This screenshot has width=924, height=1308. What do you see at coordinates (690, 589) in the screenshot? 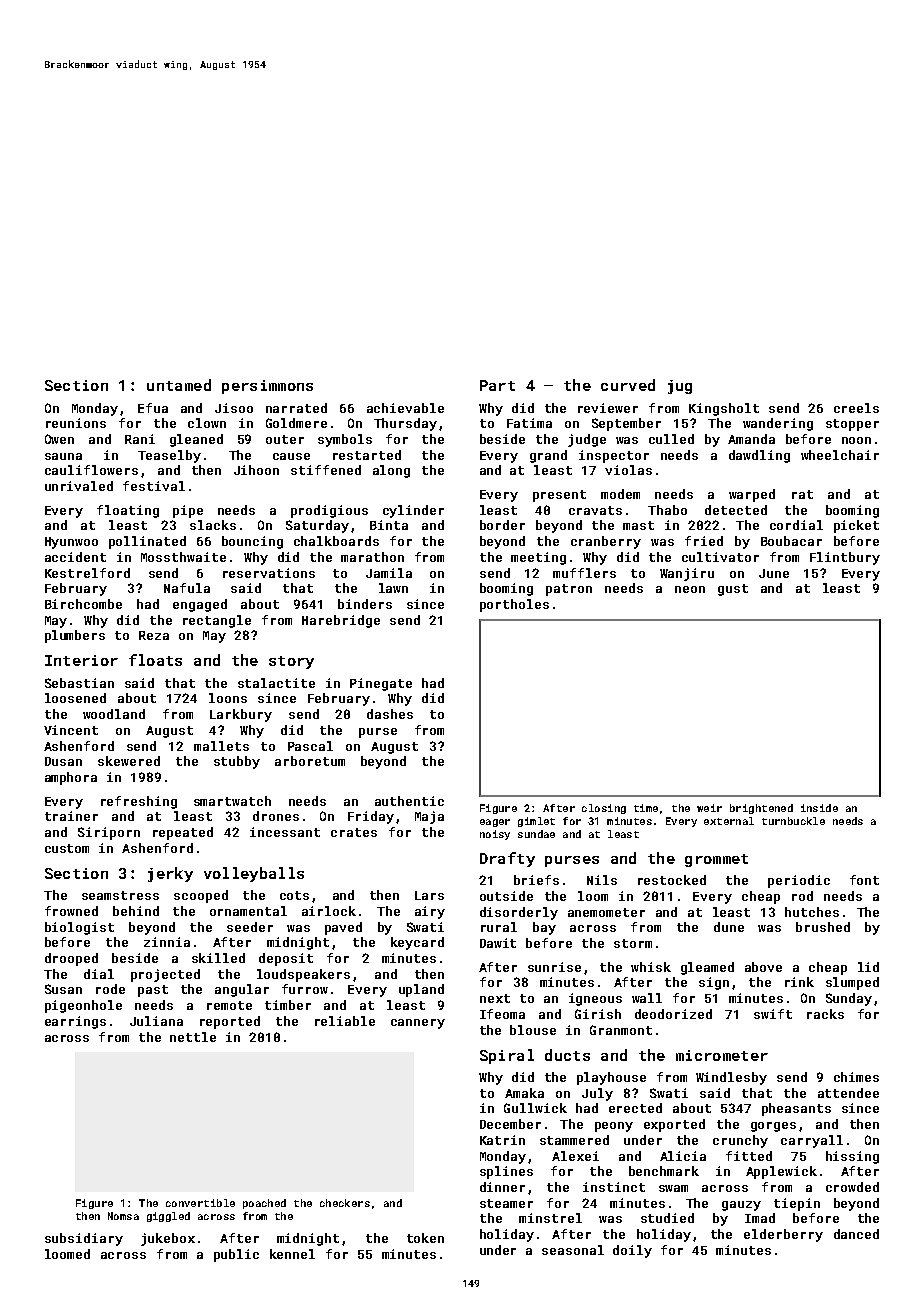
I see `neon` at bounding box center [690, 589].
